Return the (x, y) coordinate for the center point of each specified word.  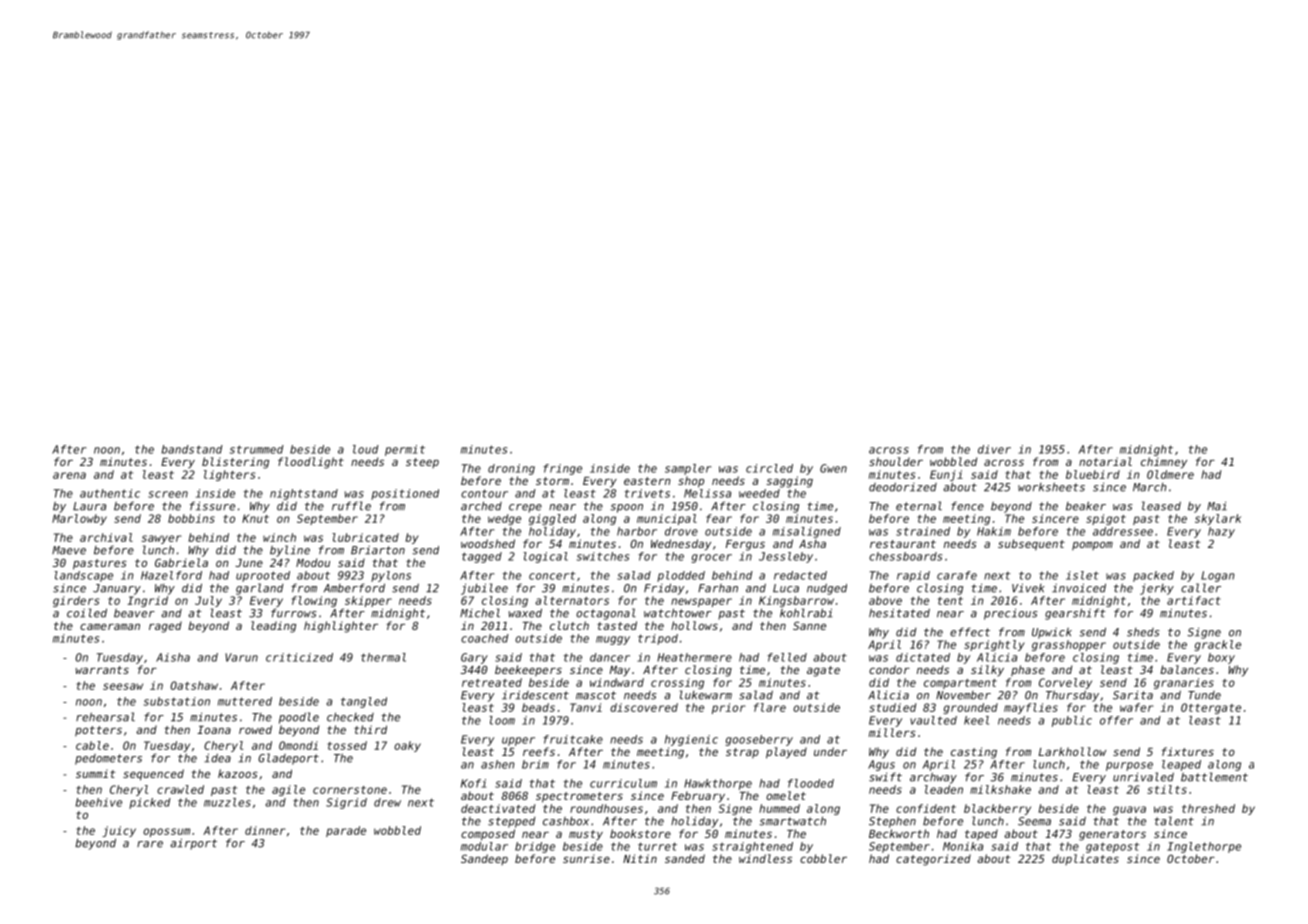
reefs (539, 751)
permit (405, 450)
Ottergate (1211, 708)
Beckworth (899, 833)
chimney (1164, 463)
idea (217, 758)
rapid (913, 576)
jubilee (484, 589)
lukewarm (706, 695)
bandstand (192, 449)
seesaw (123, 686)
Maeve (69, 550)
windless (765, 858)
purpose (1129, 766)
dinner (265, 830)
